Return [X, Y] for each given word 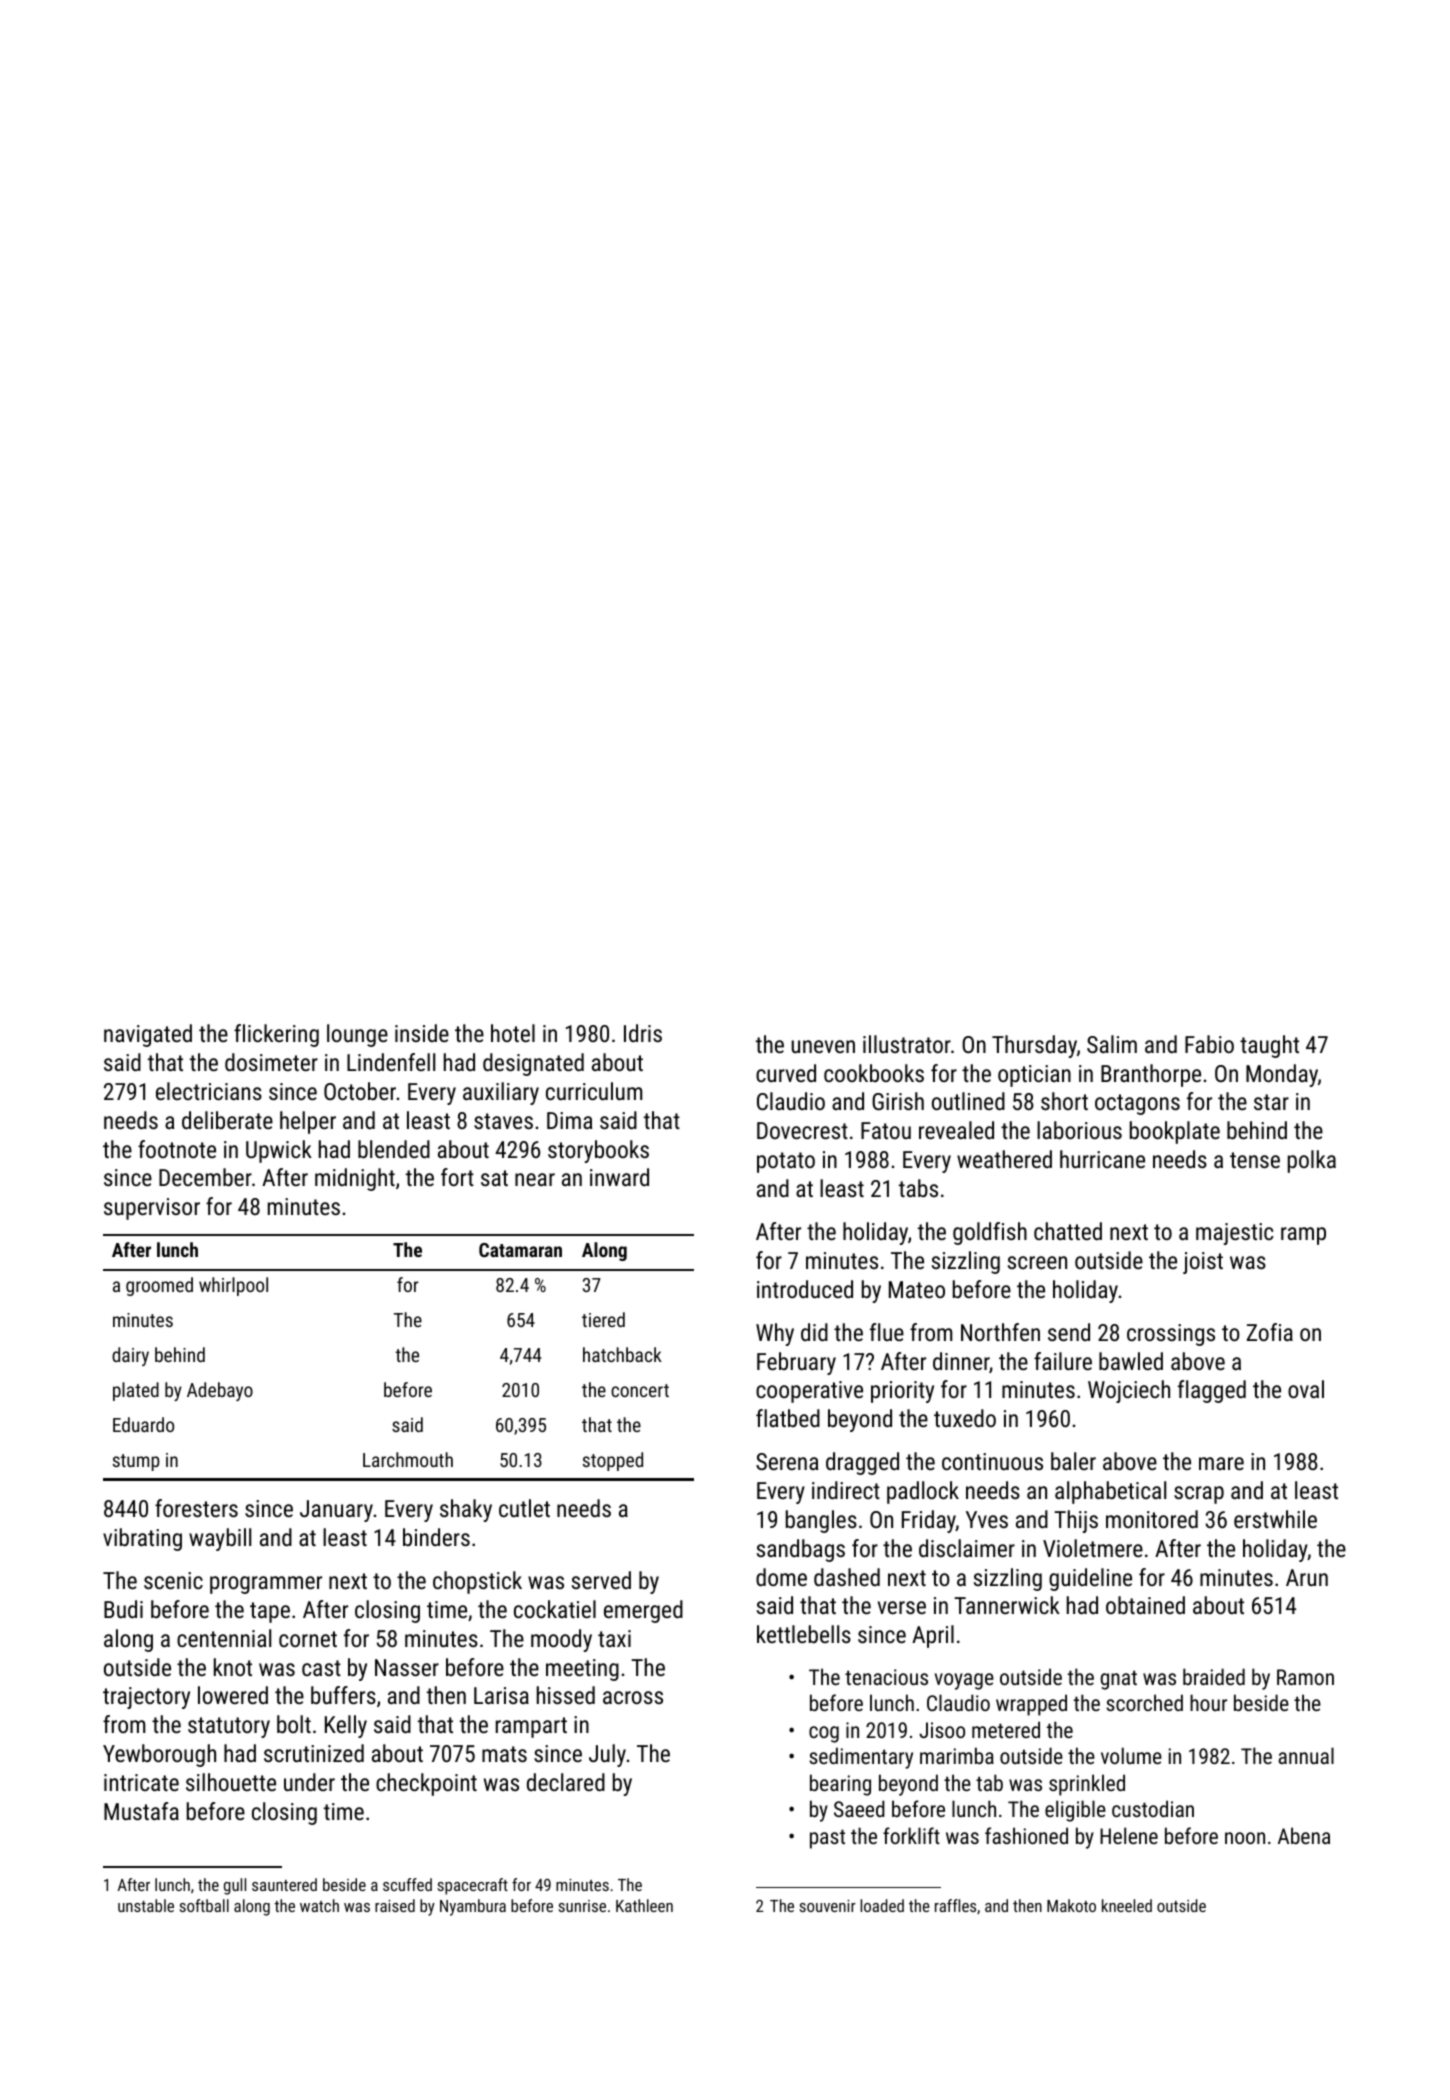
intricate [141, 1782]
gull [235, 1886]
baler [1073, 1461]
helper [308, 1122]
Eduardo [143, 1424]
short [1064, 1101]
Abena [1304, 1835]
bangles [821, 1521]
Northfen [1000, 1332]
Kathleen [644, 1905]
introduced [805, 1289]
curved [786, 1073]
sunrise [582, 1906]
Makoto [1071, 1905]
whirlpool [233, 1286]
